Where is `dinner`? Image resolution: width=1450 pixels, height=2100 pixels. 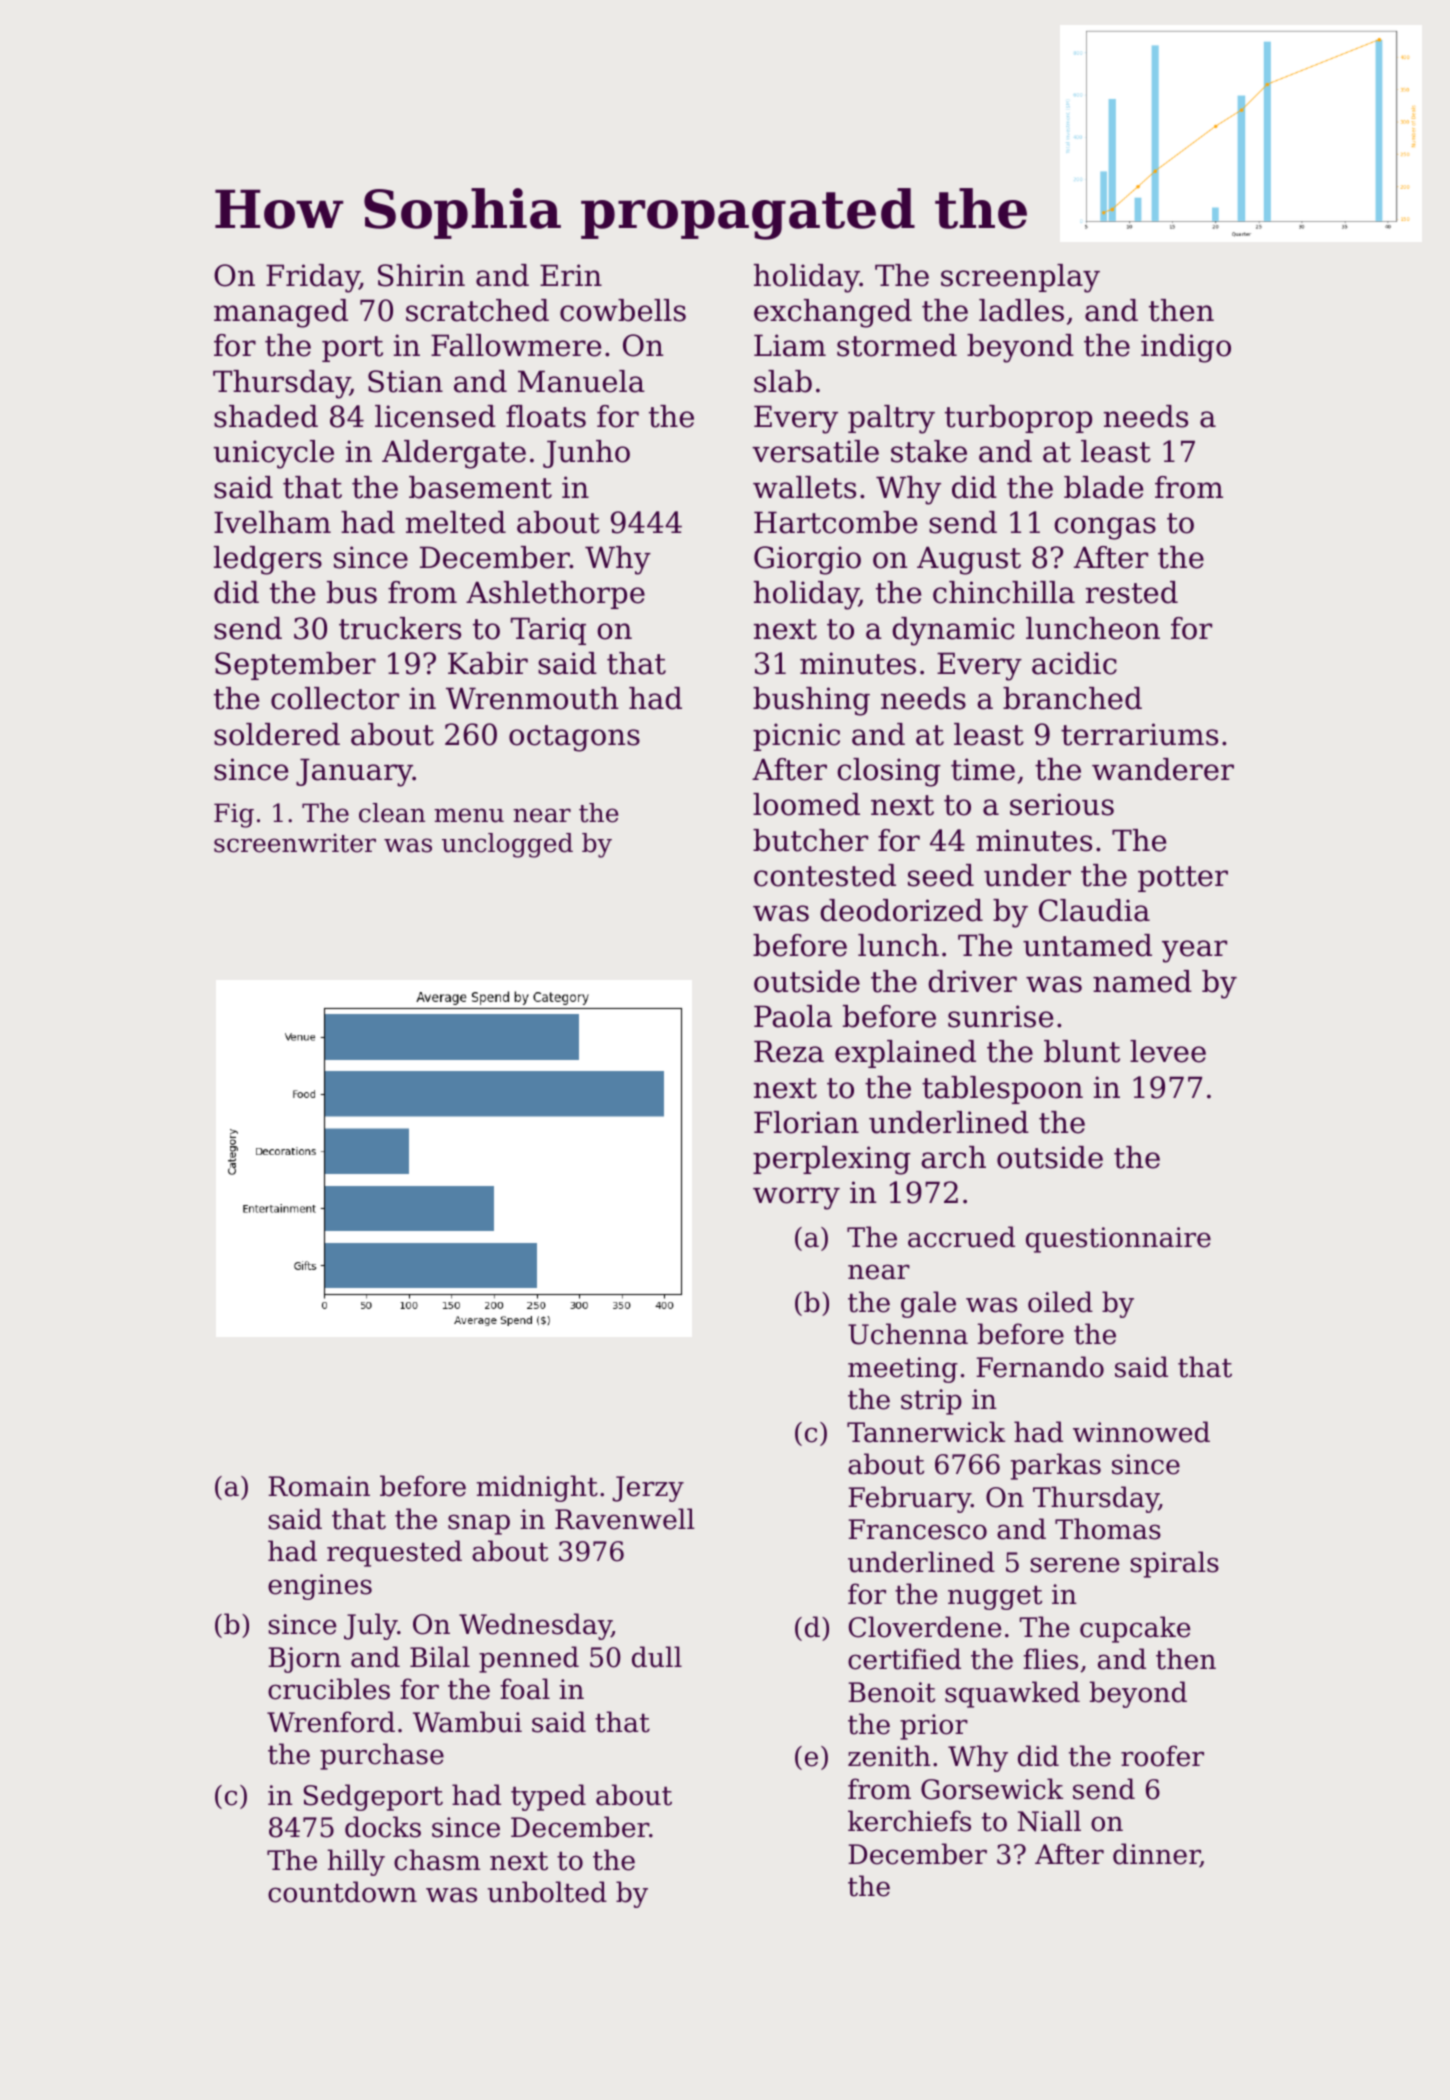 dinner is located at coordinates (1156, 1855).
